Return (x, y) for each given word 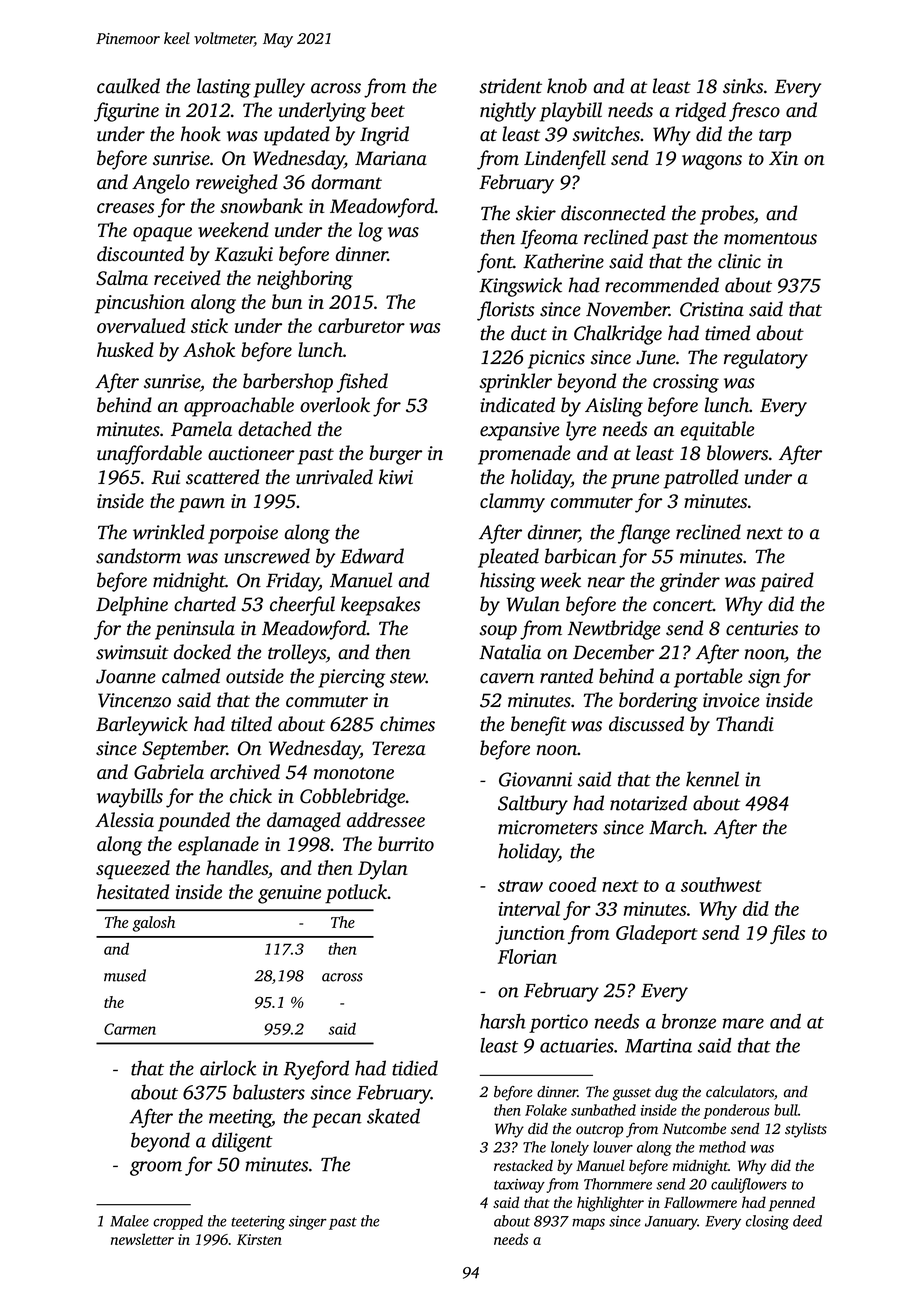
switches (606, 134)
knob (567, 86)
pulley (279, 88)
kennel (712, 779)
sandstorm (138, 556)
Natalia (510, 652)
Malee (129, 1221)
